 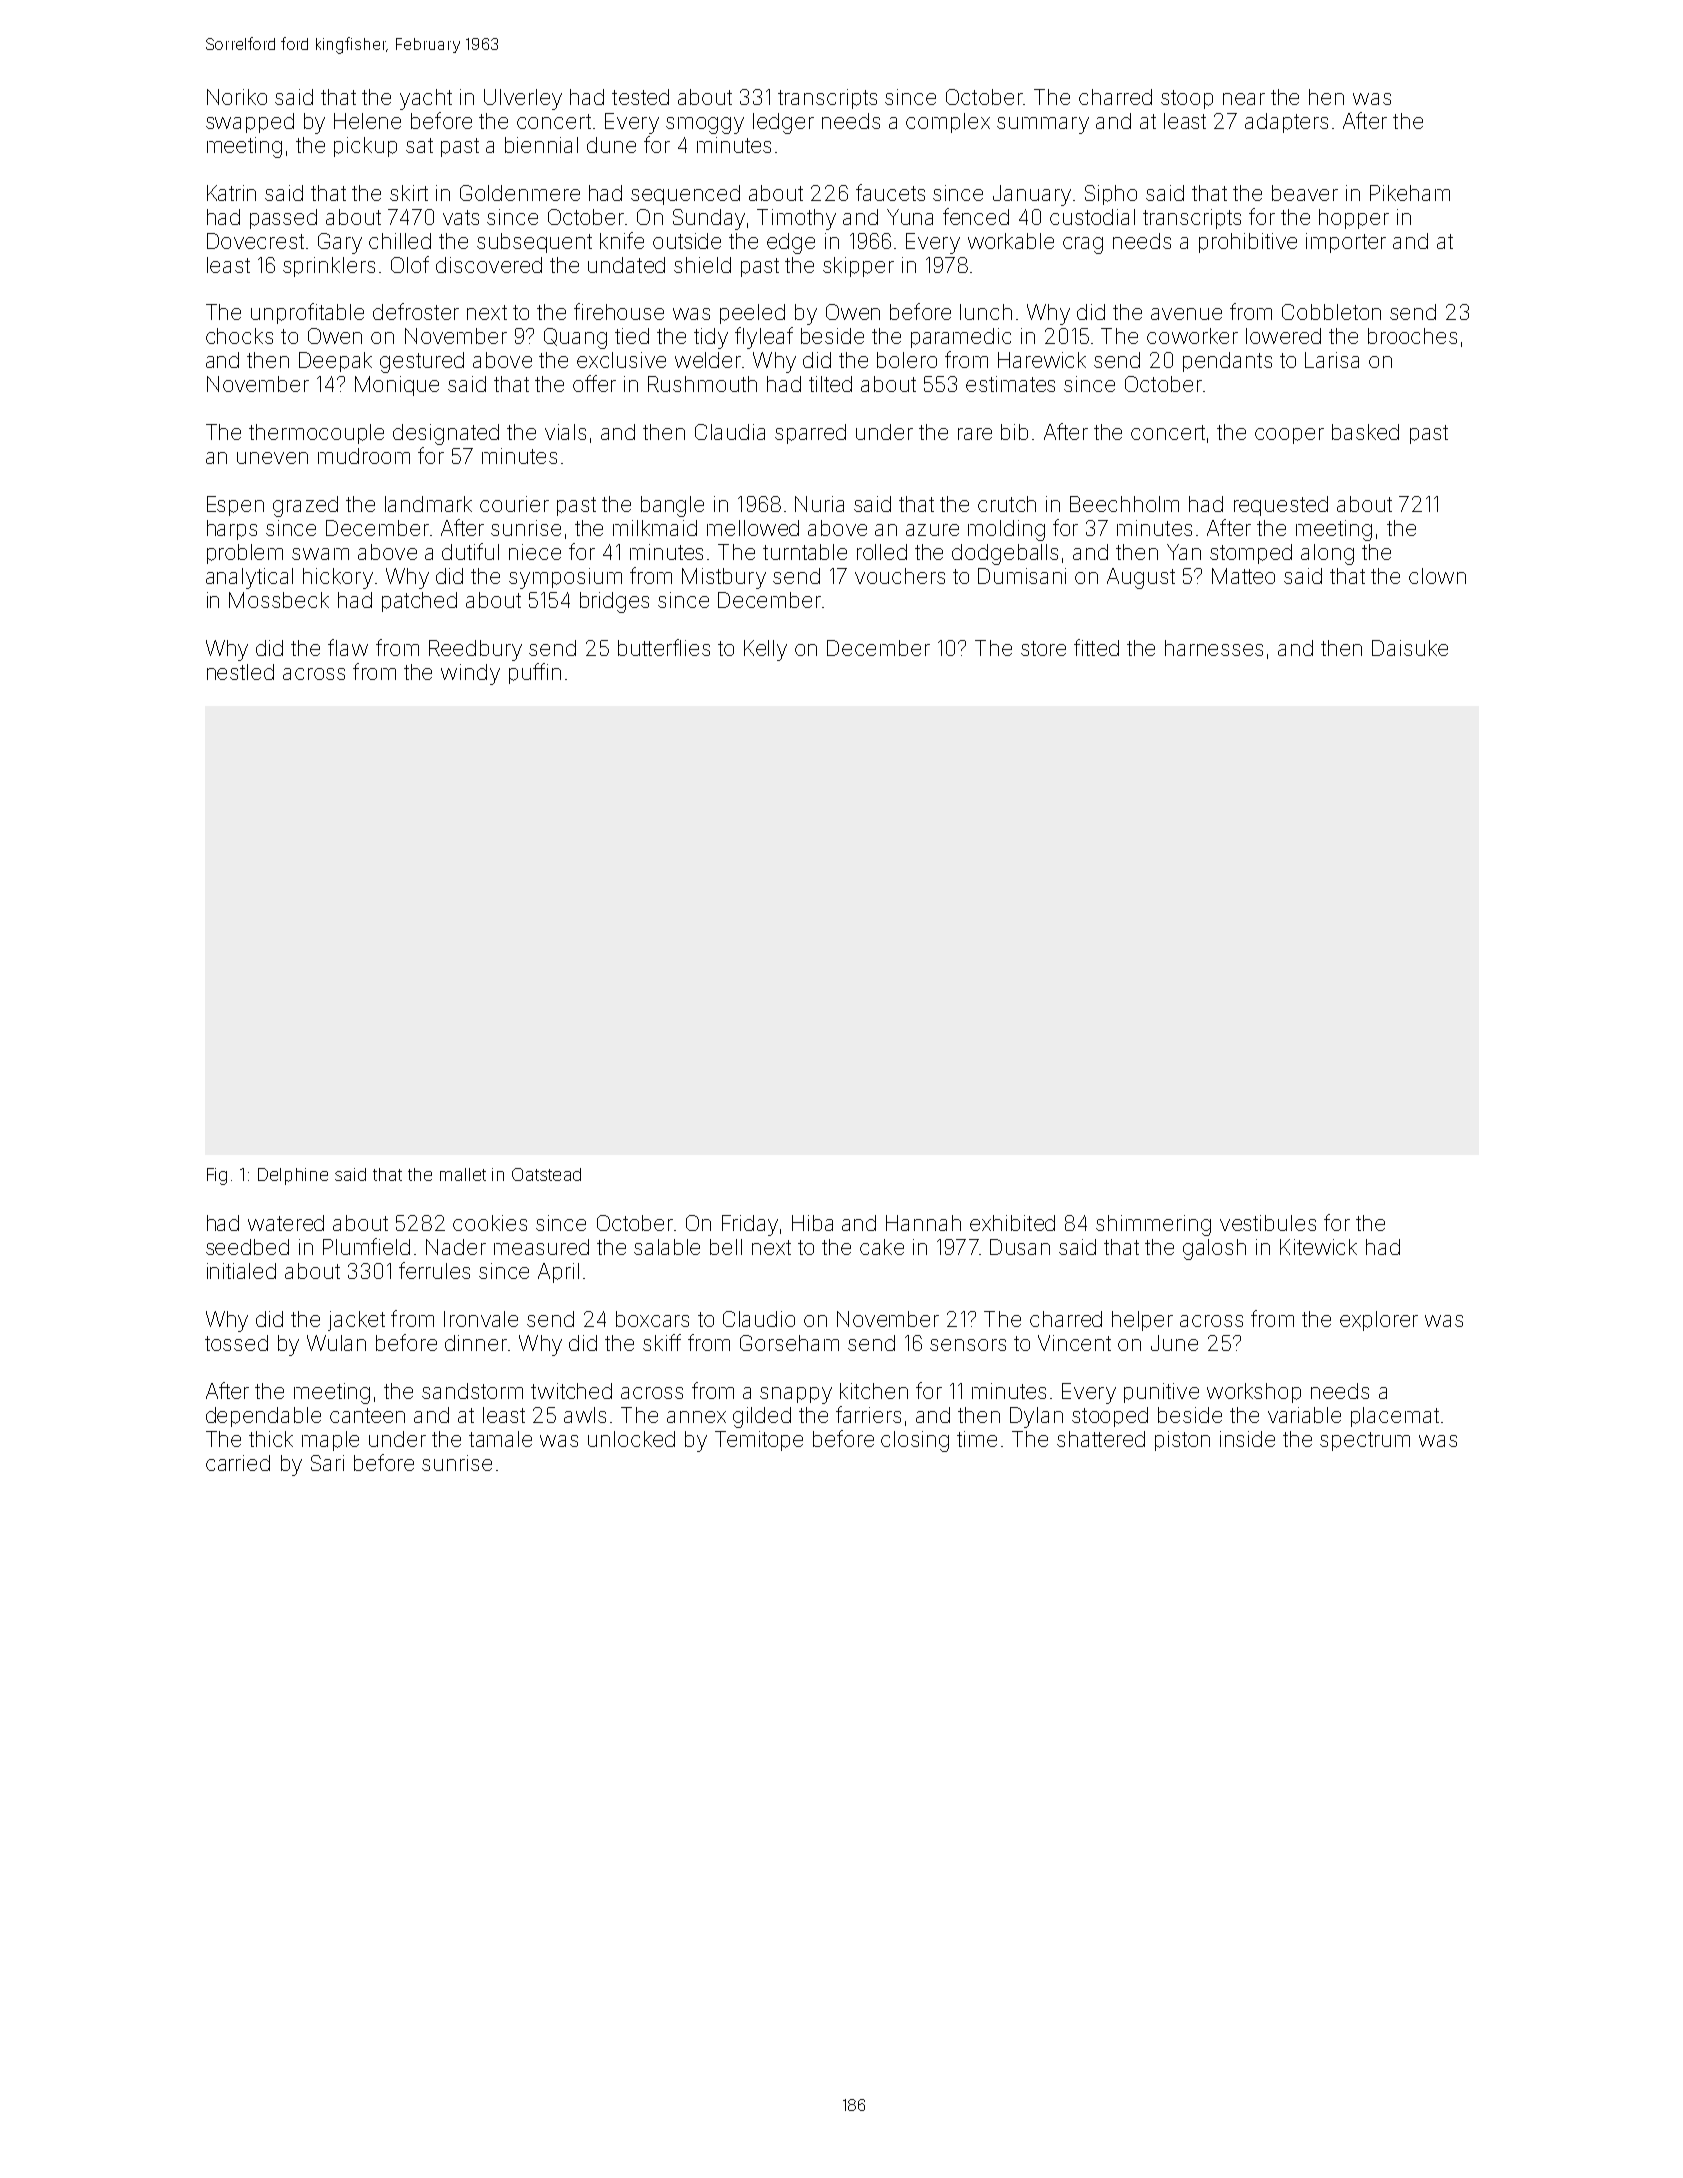 I want to click on Temitope, so click(x=759, y=1441).
